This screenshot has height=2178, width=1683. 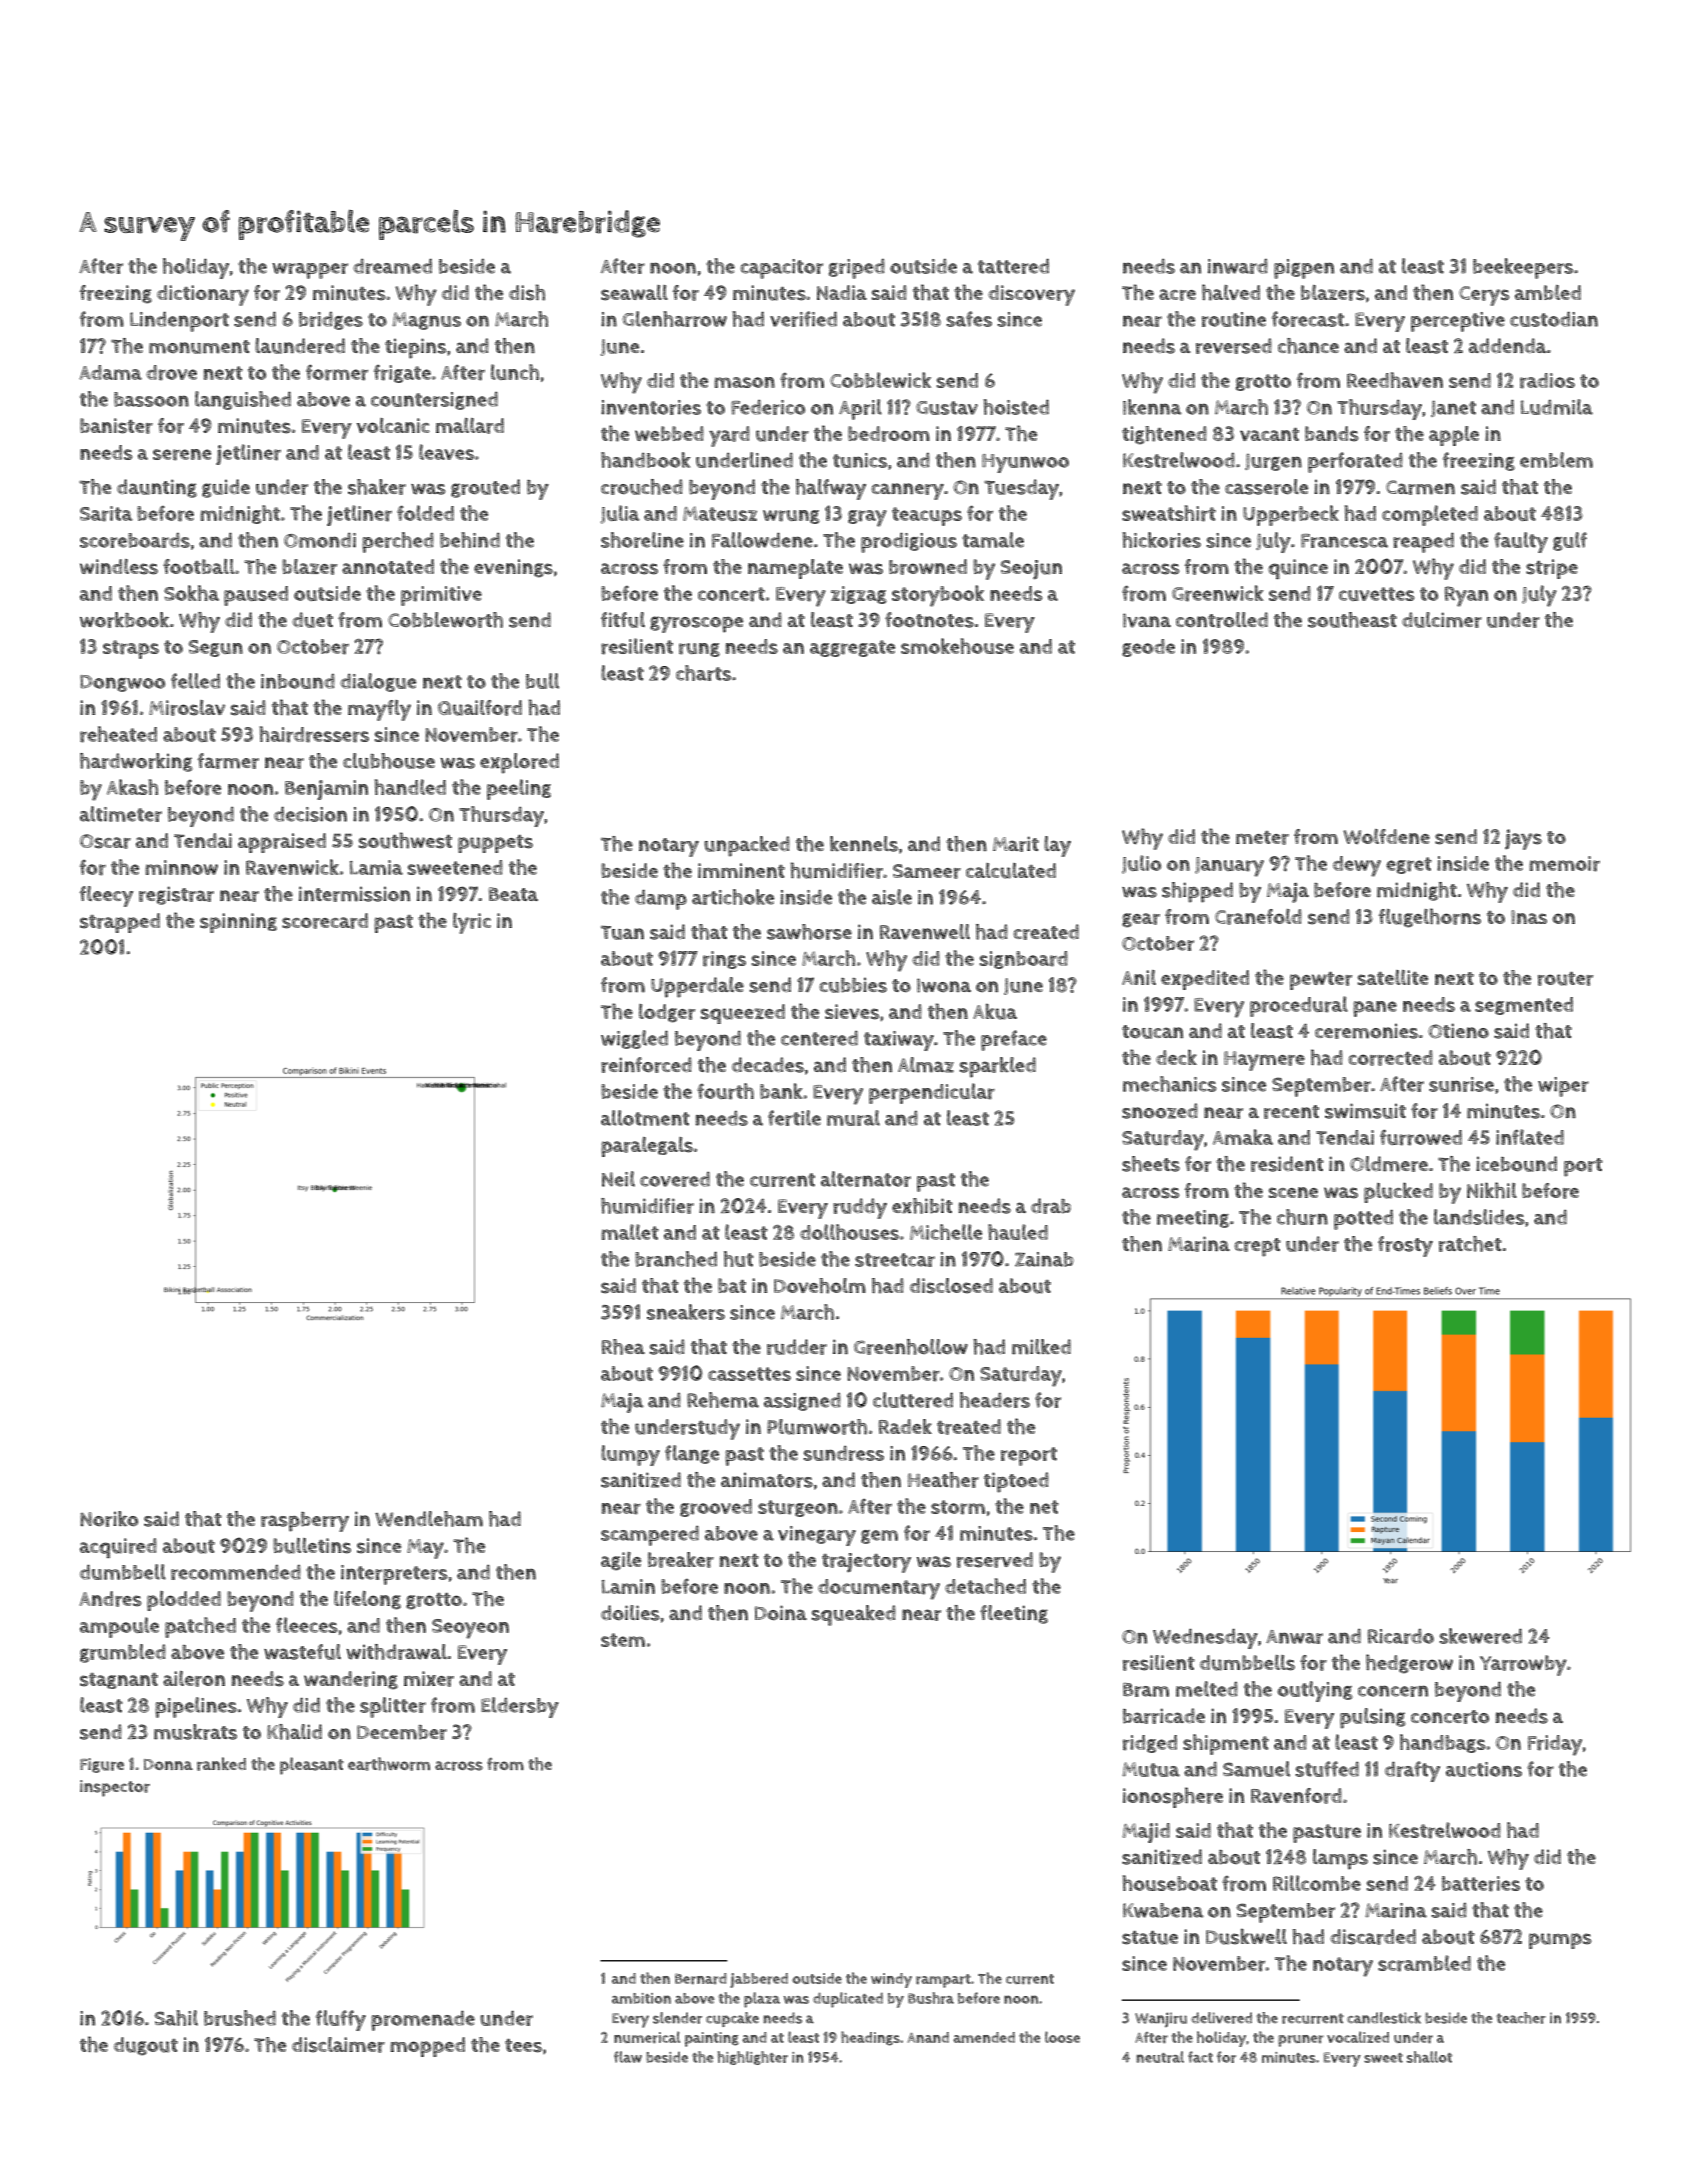 What do you see at coordinates (1484, 1769) in the screenshot?
I see `auctions` at bounding box center [1484, 1769].
